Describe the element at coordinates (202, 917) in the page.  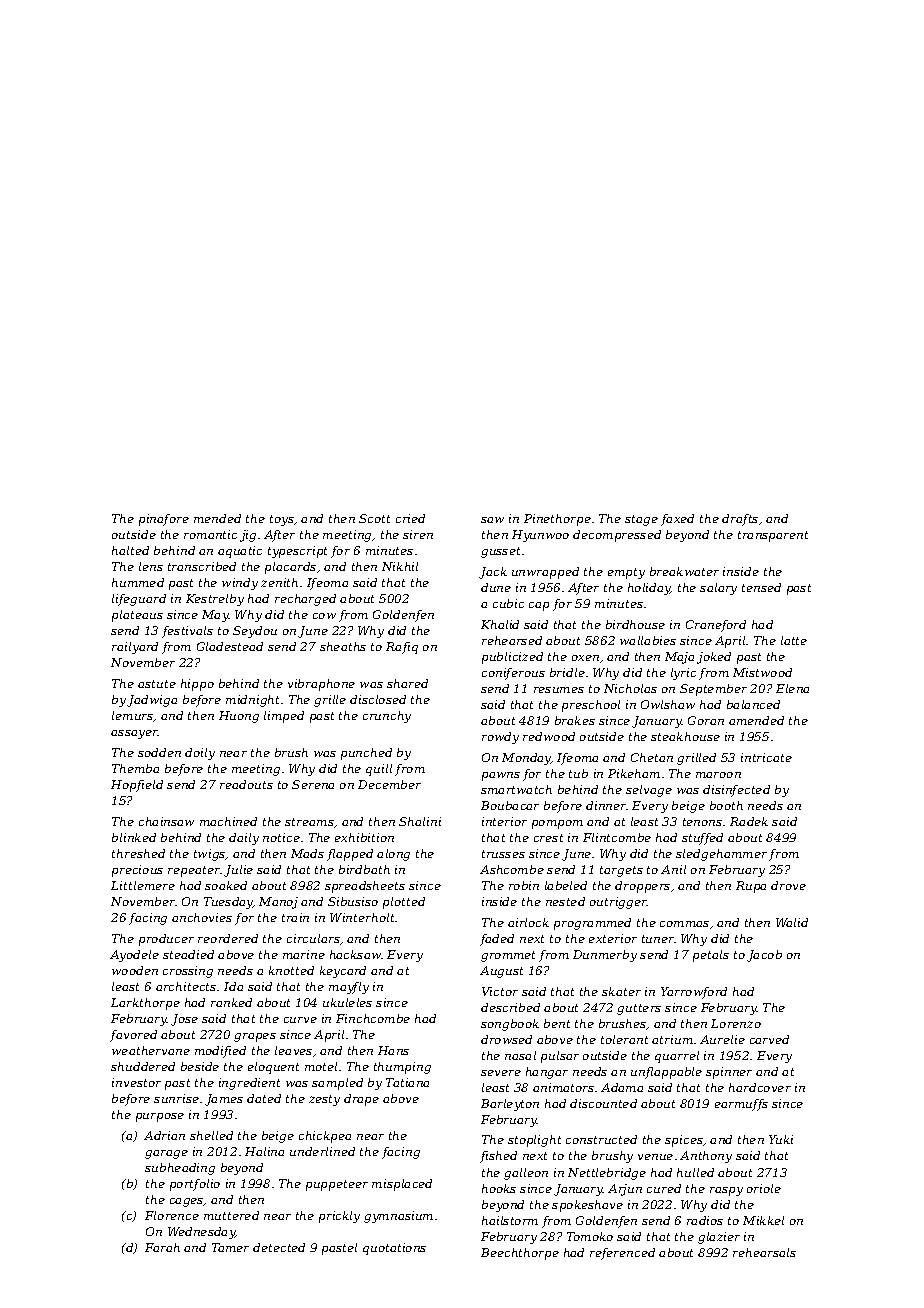
I see `anchovies` at that location.
